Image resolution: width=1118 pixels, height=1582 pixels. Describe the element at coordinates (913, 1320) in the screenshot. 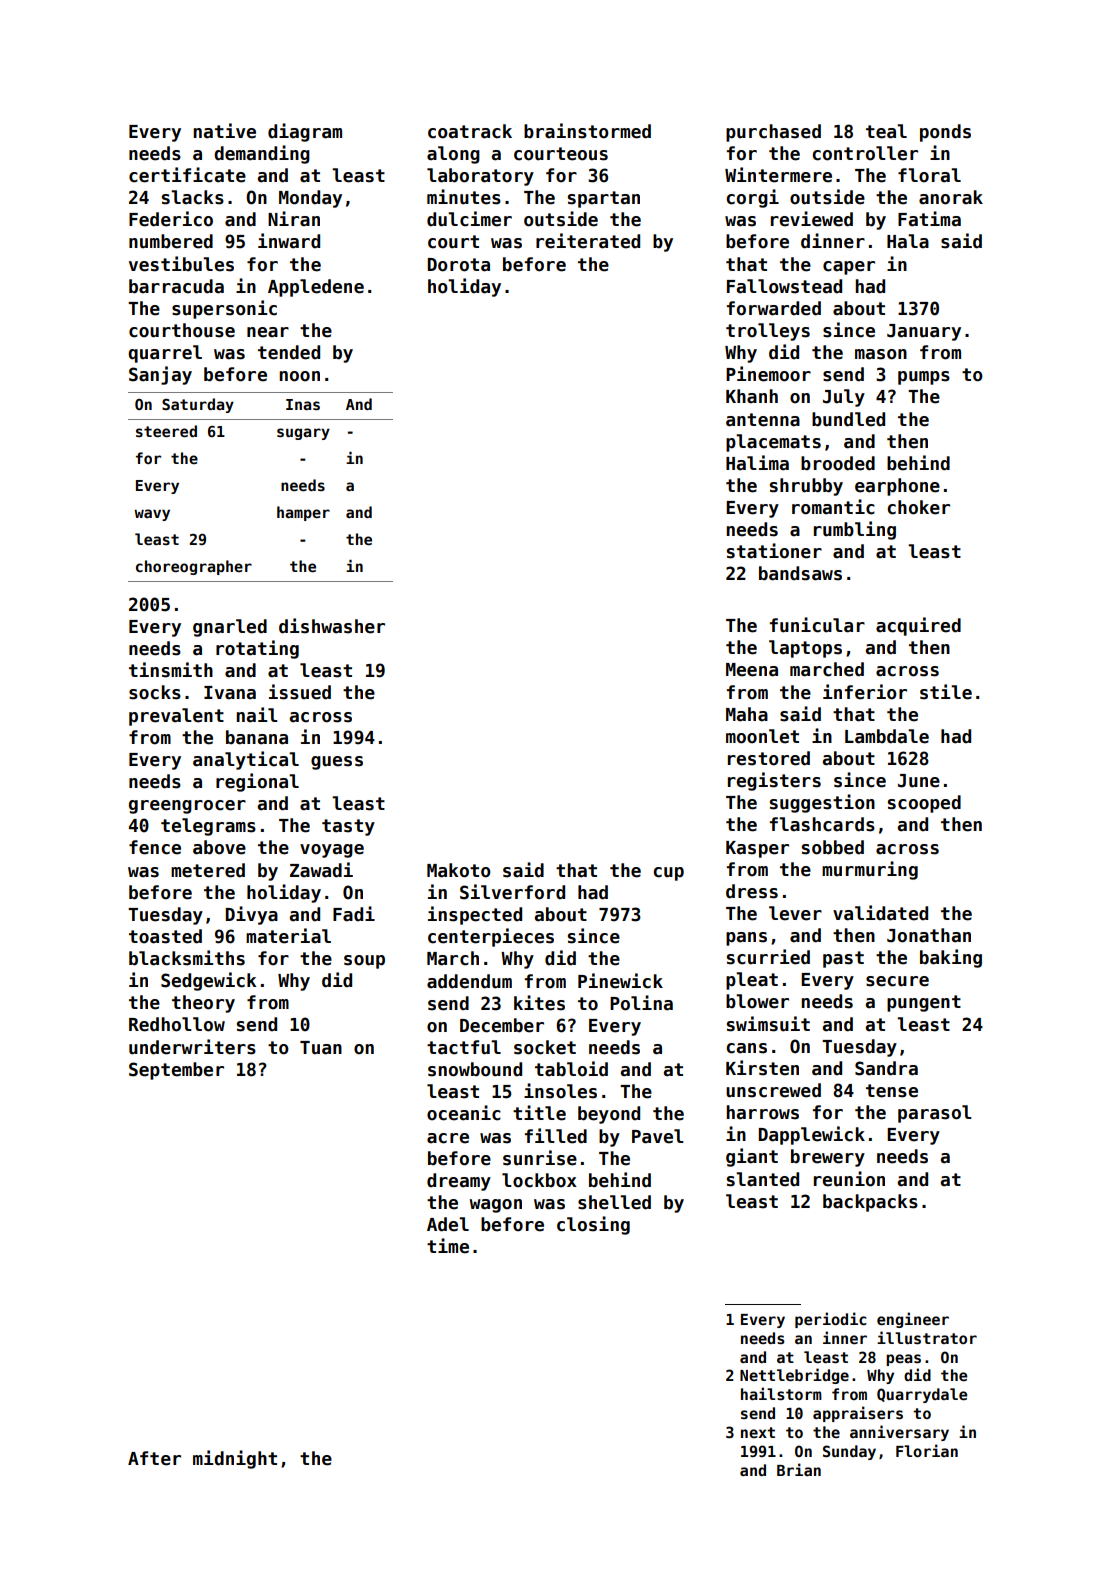

I see `engineer` at that location.
